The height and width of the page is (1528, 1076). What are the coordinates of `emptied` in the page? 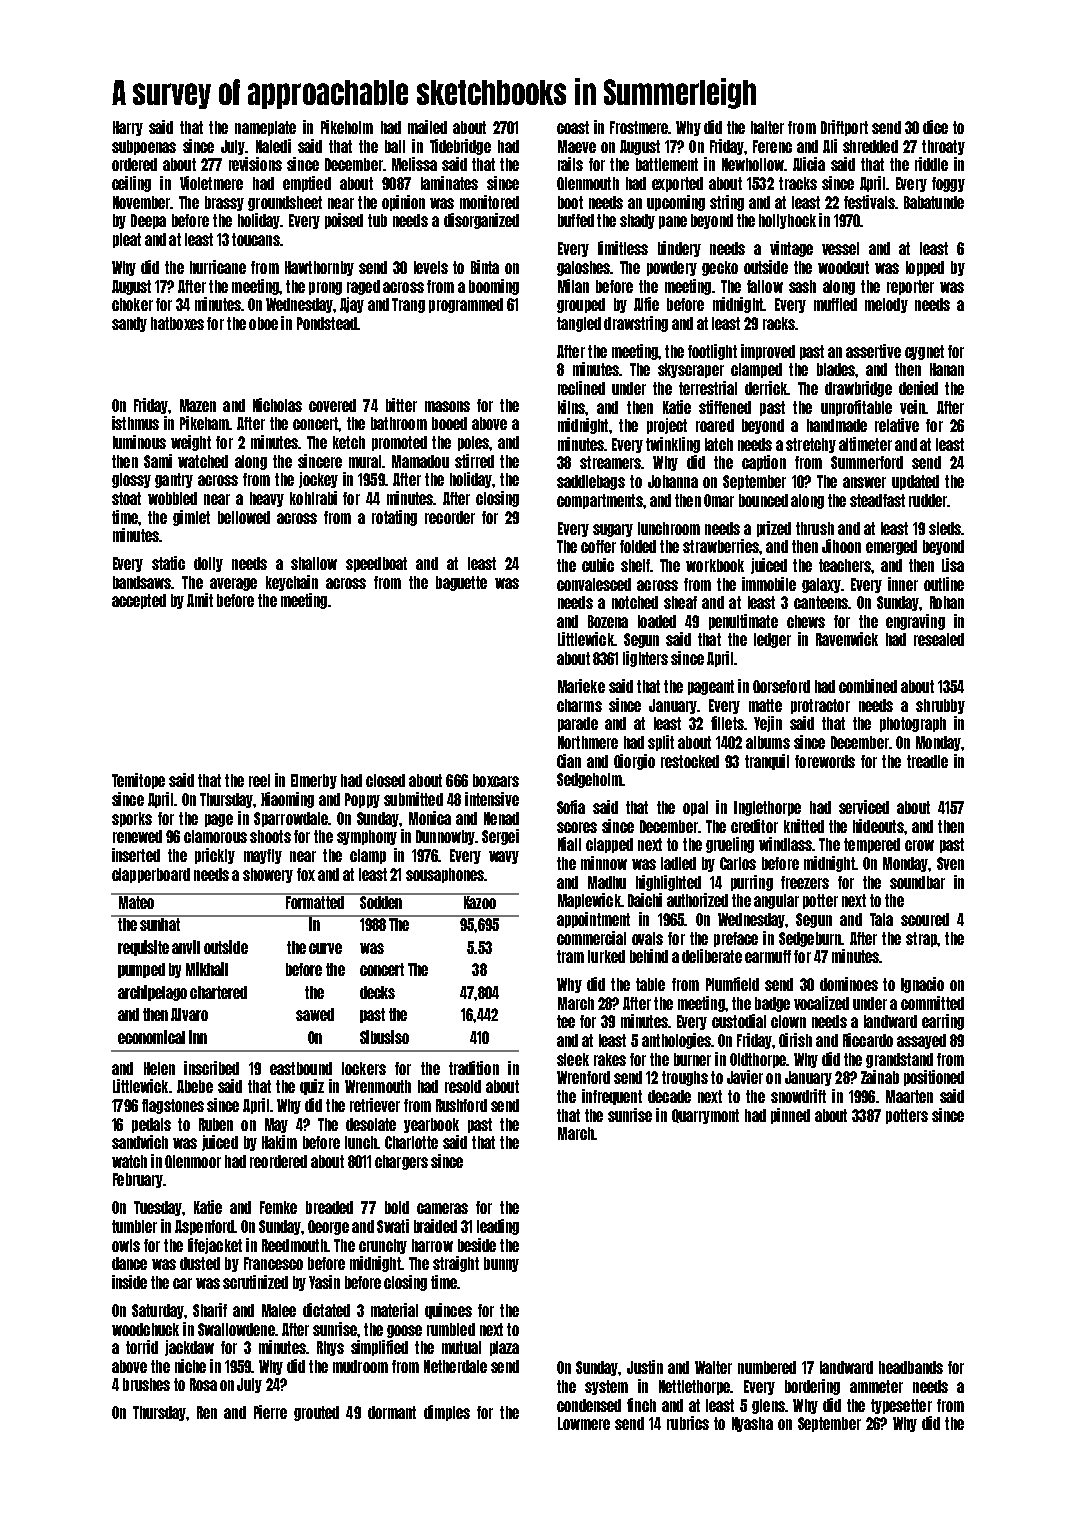 It's located at (307, 184).
